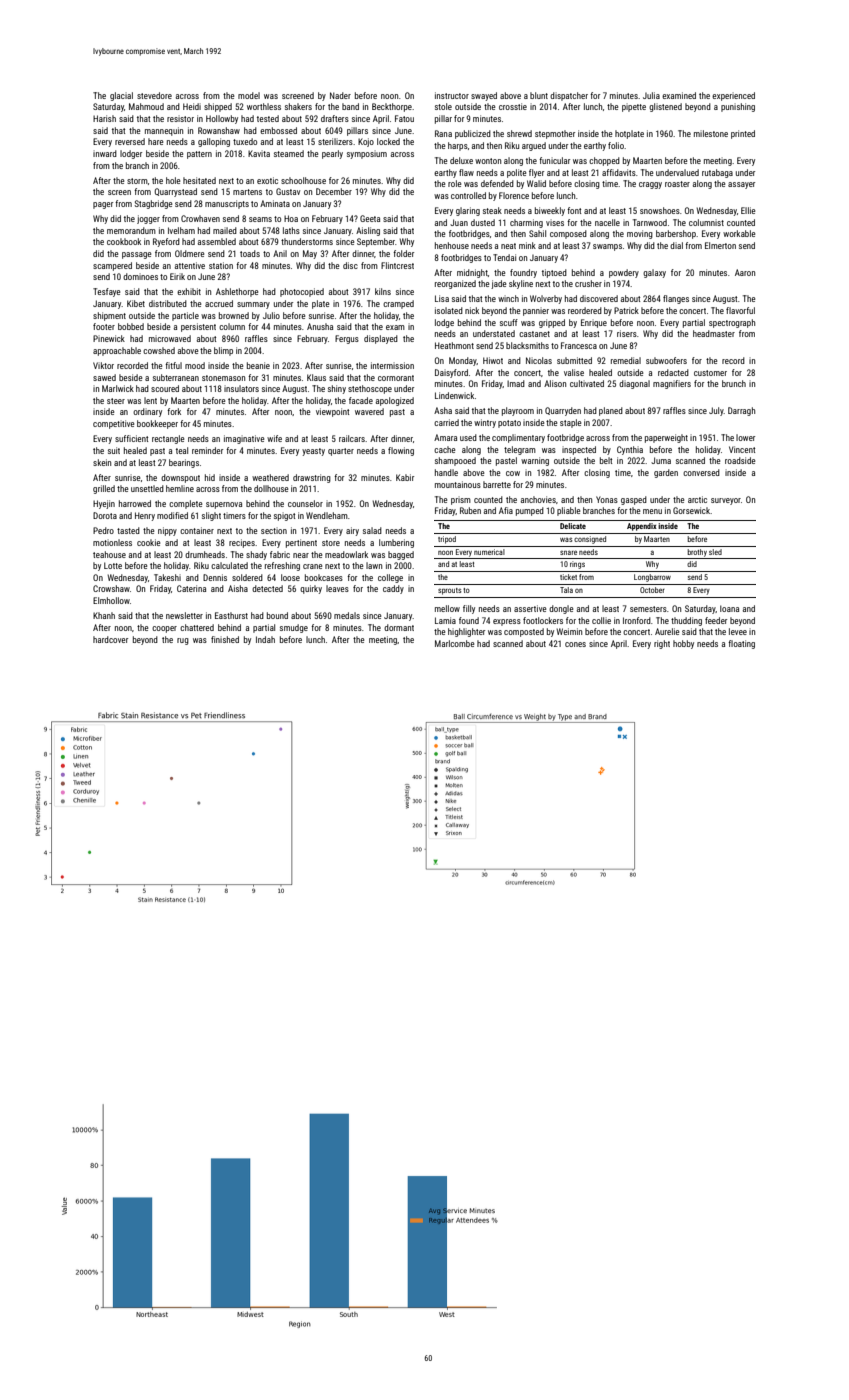 Image resolution: width=849 pixels, height=1400 pixels. Describe the element at coordinates (714, 333) in the screenshot. I see `headmaster` at that location.
